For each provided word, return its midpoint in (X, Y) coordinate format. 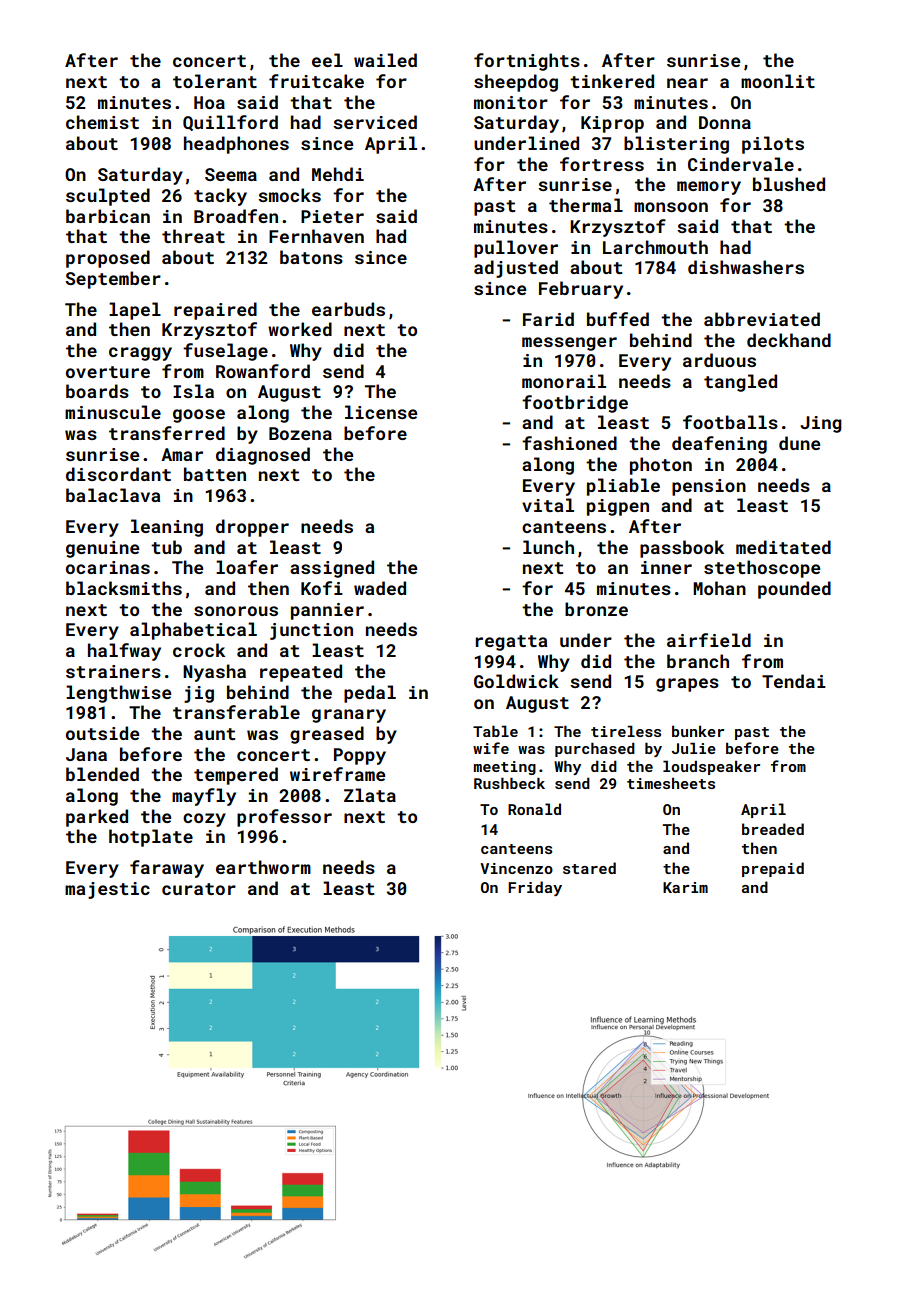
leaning (167, 528)
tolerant (215, 81)
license (381, 412)
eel (327, 60)
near (687, 83)
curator (199, 889)
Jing (821, 424)
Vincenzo (516, 868)
